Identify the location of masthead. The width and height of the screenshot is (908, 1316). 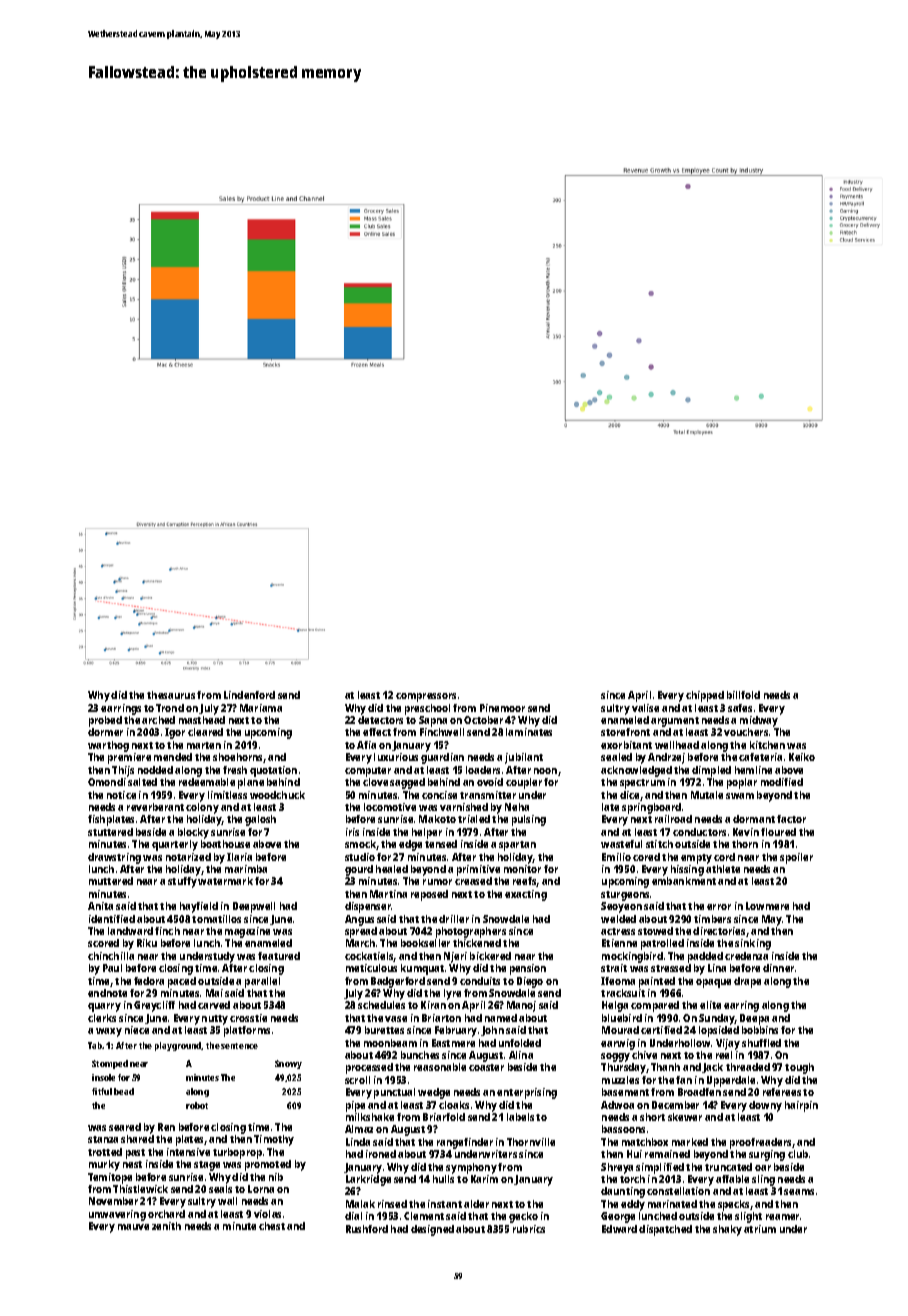
(202, 720).
